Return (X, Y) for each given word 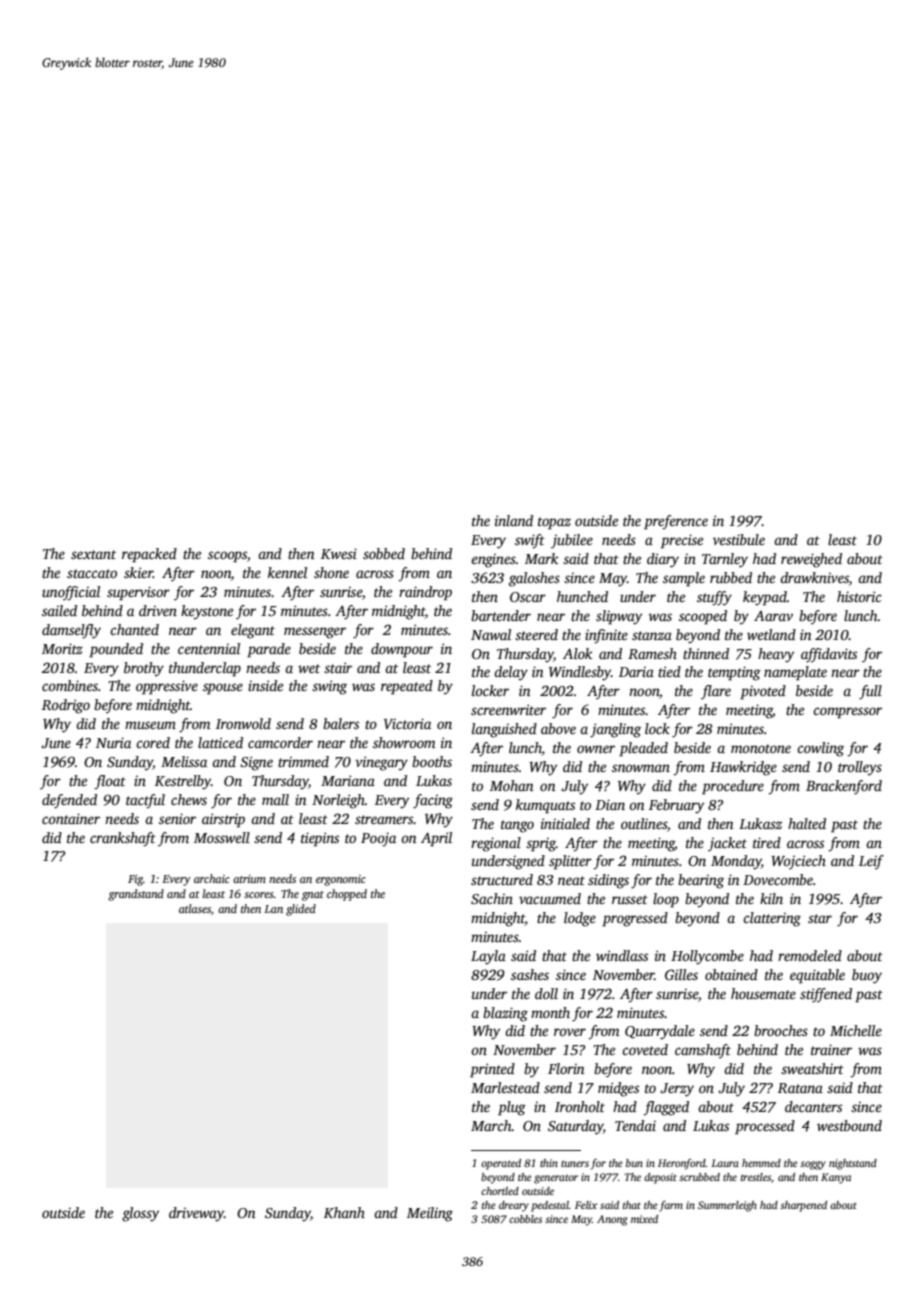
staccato (92, 573)
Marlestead (505, 1087)
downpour (402, 650)
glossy (140, 1214)
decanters (813, 1106)
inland (514, 520)
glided (301, 910)
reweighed (811, 560)
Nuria (113, 742)
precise (682, 541)
